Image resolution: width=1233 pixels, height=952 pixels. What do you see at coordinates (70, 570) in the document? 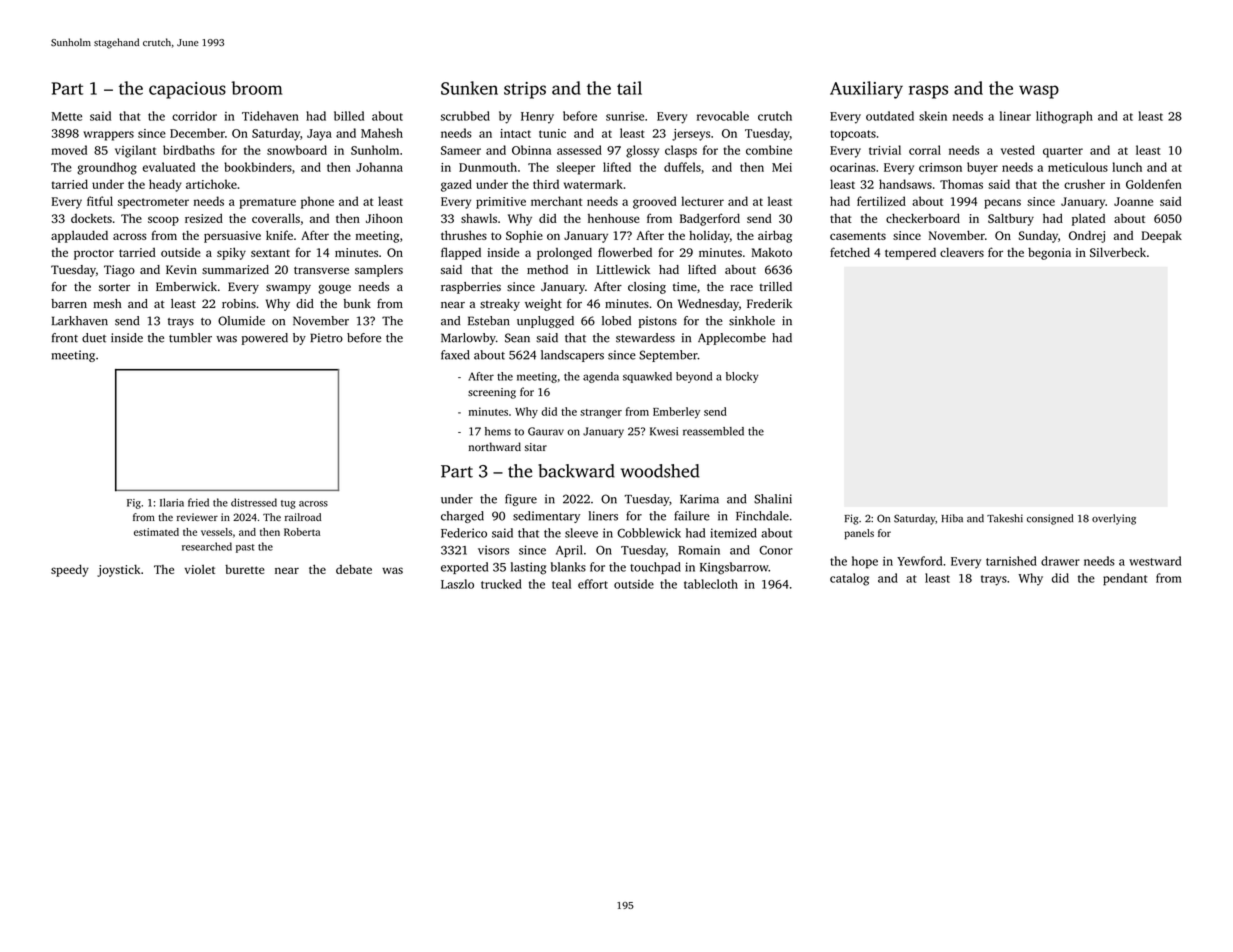
I see `speedy` at bounding box center [70, 570].
